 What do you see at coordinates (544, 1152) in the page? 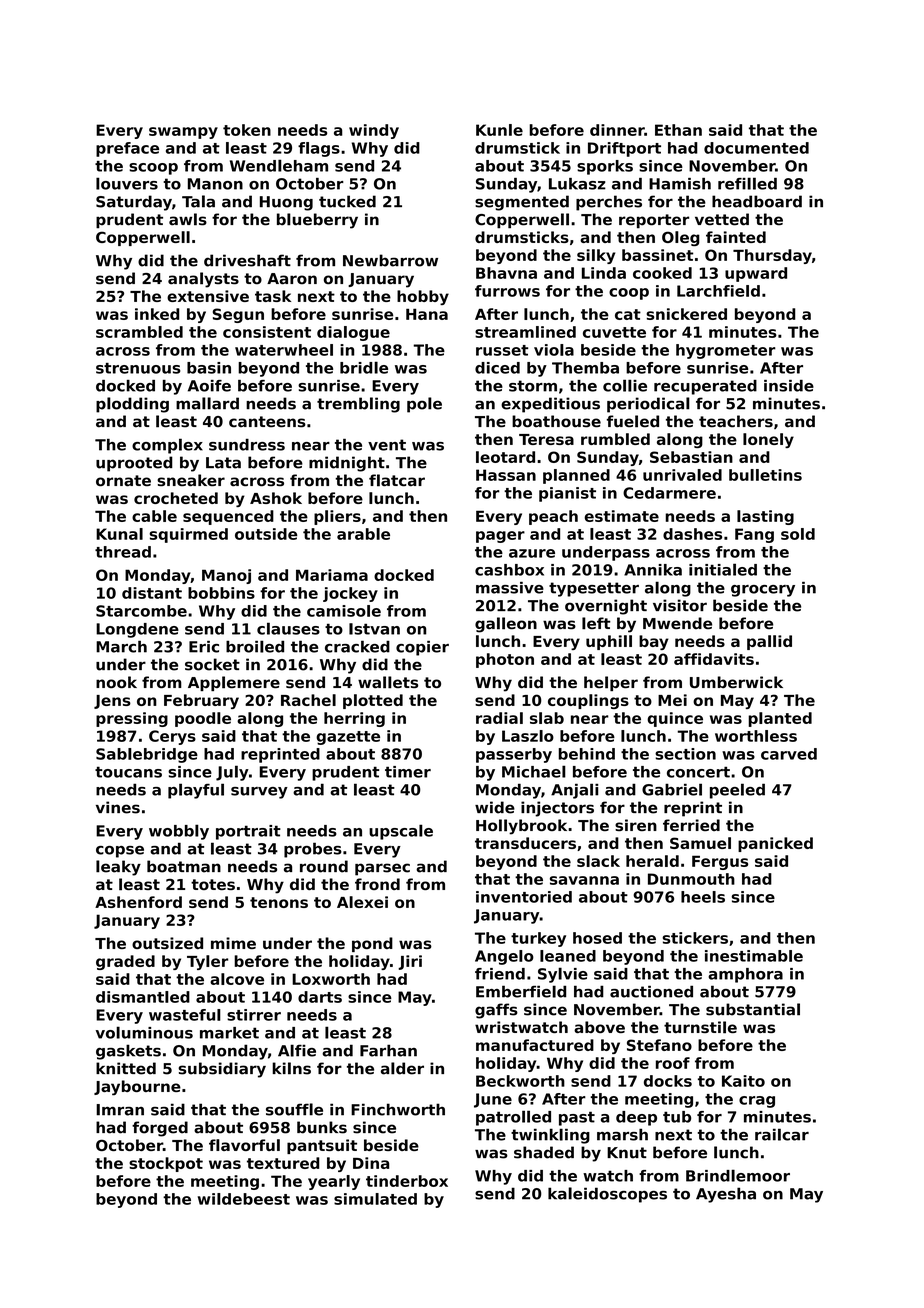
I see `shaded` at bounding box center [544, 1152].
